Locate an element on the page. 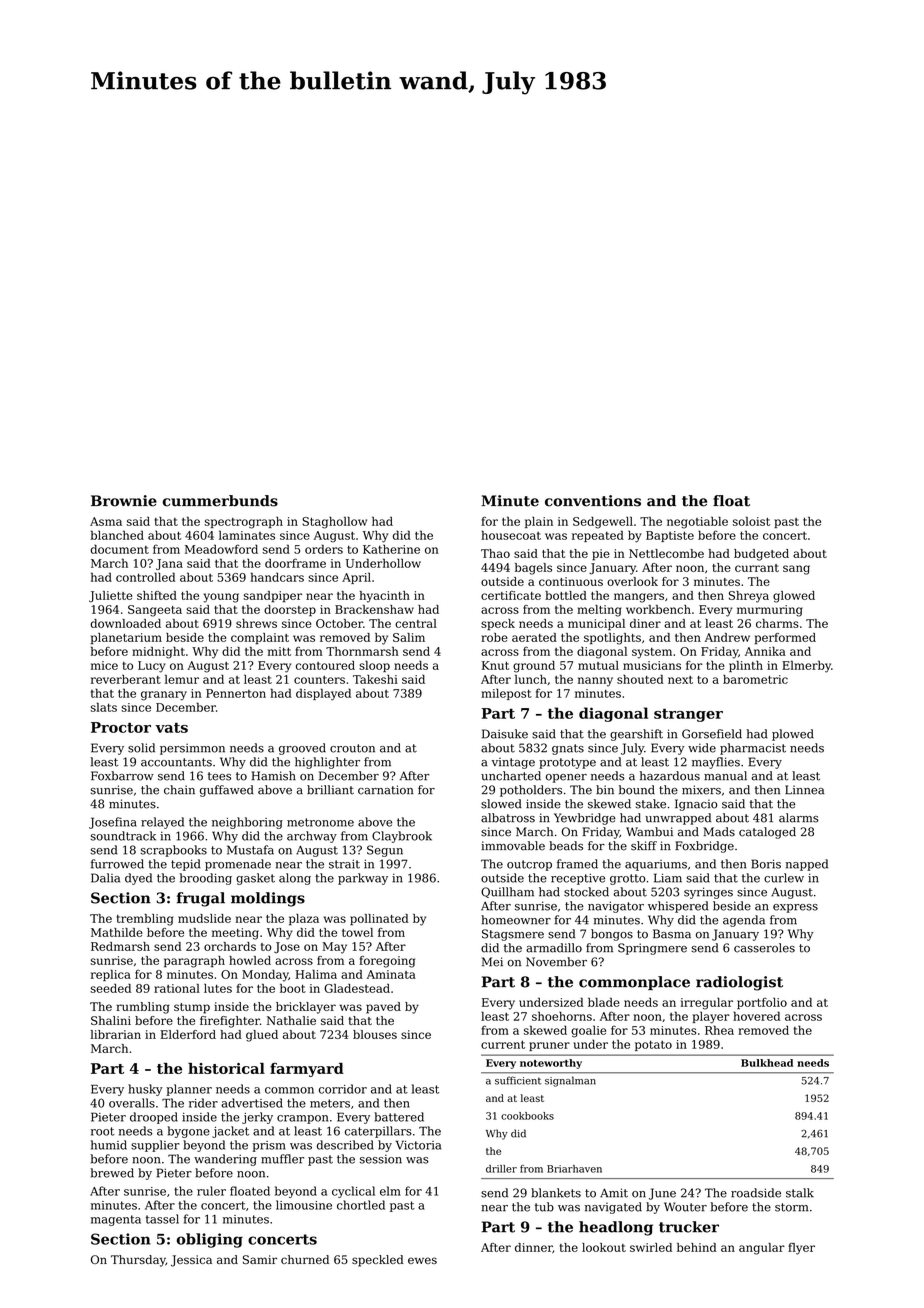 This page has width=924, height=1308. housecoat is located at coordinates (511, 535).
